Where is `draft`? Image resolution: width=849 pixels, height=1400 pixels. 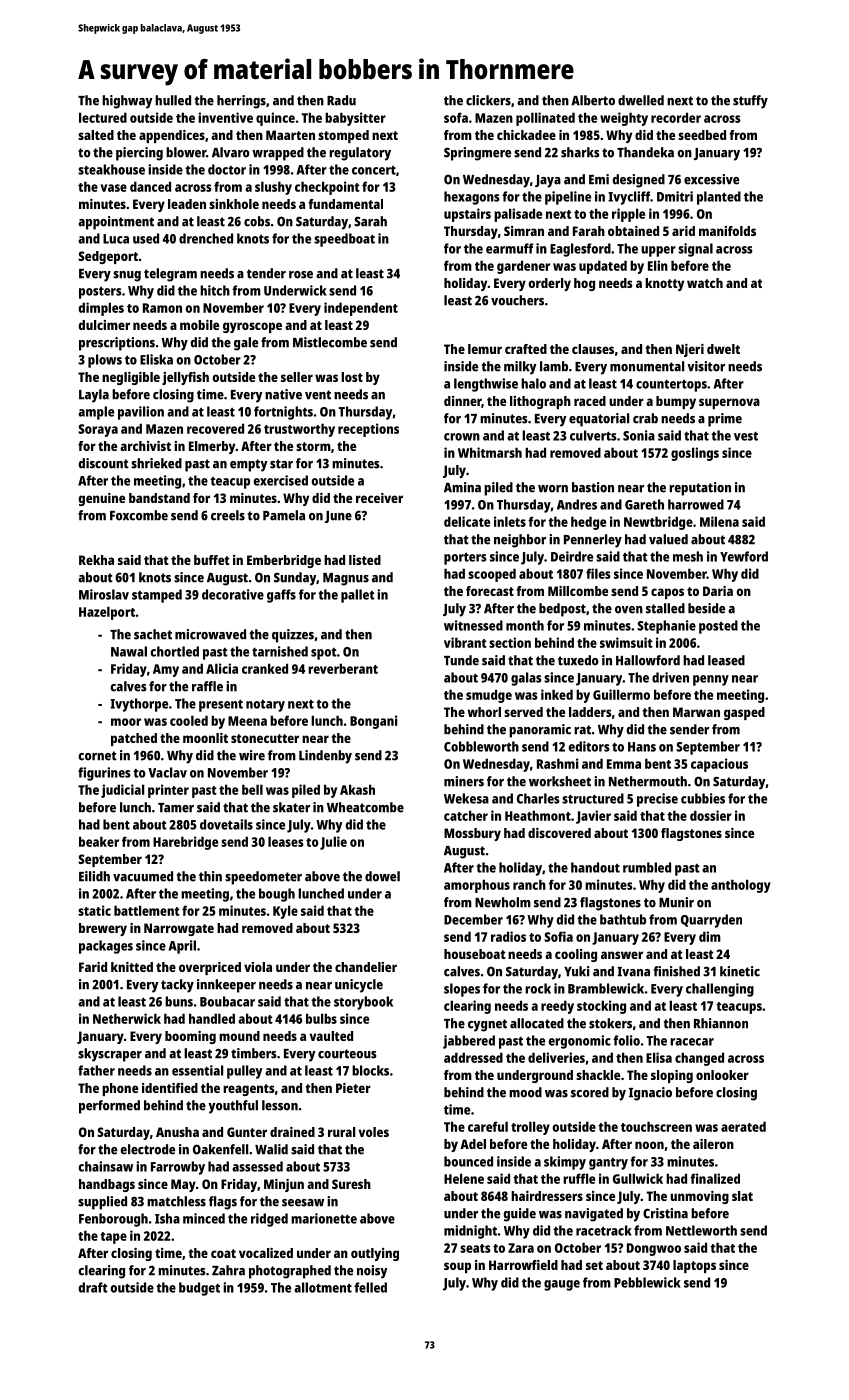 draft is located at coordinates (93, 1287).
